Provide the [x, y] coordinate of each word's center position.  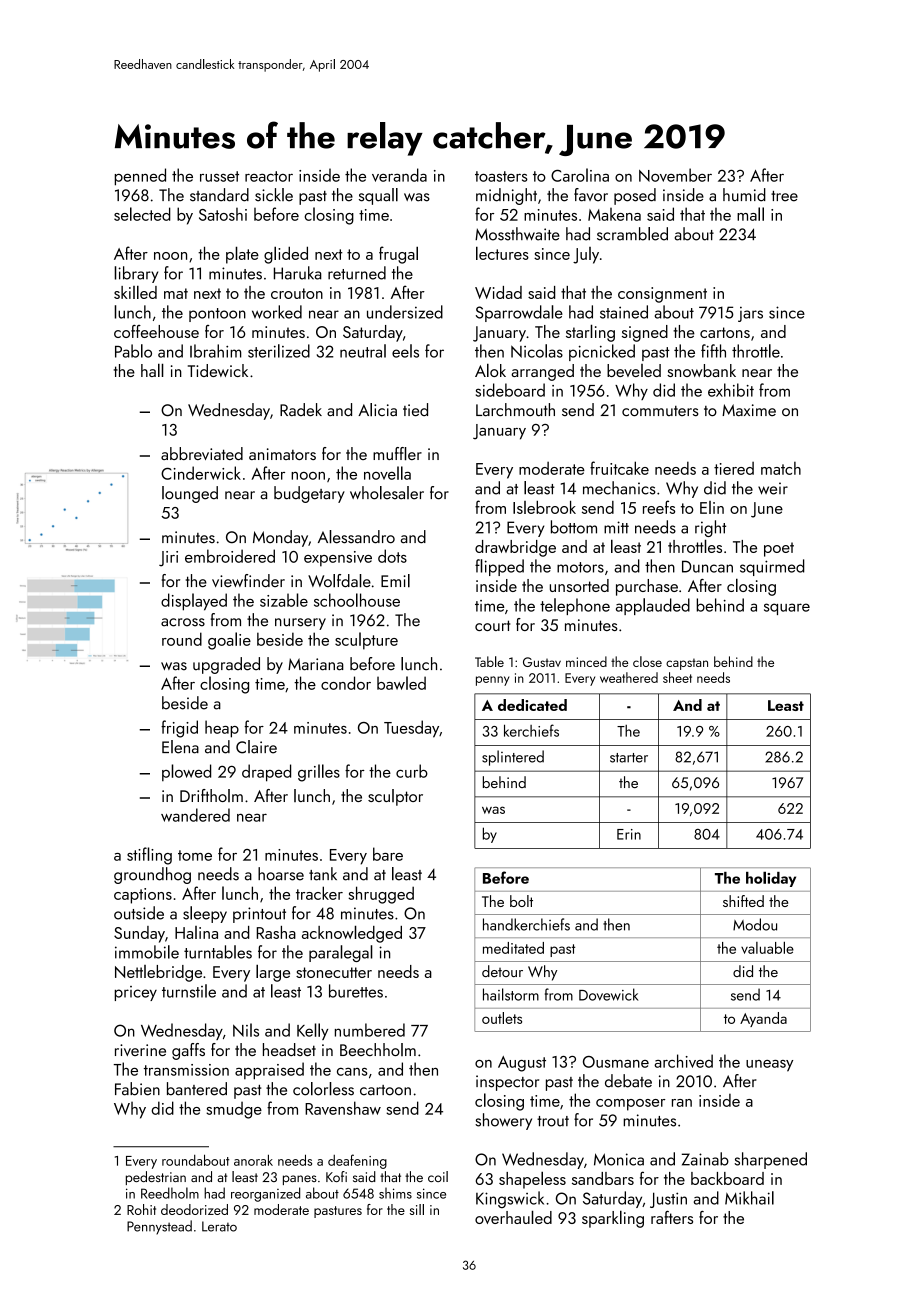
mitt [616, 527]
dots [392, 556]
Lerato [219, 1226]
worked [277, 312]
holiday [771, 879]
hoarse [281, 874]
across [183, 622]
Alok [490, 370]
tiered [734, 468]
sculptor [395, 797]
